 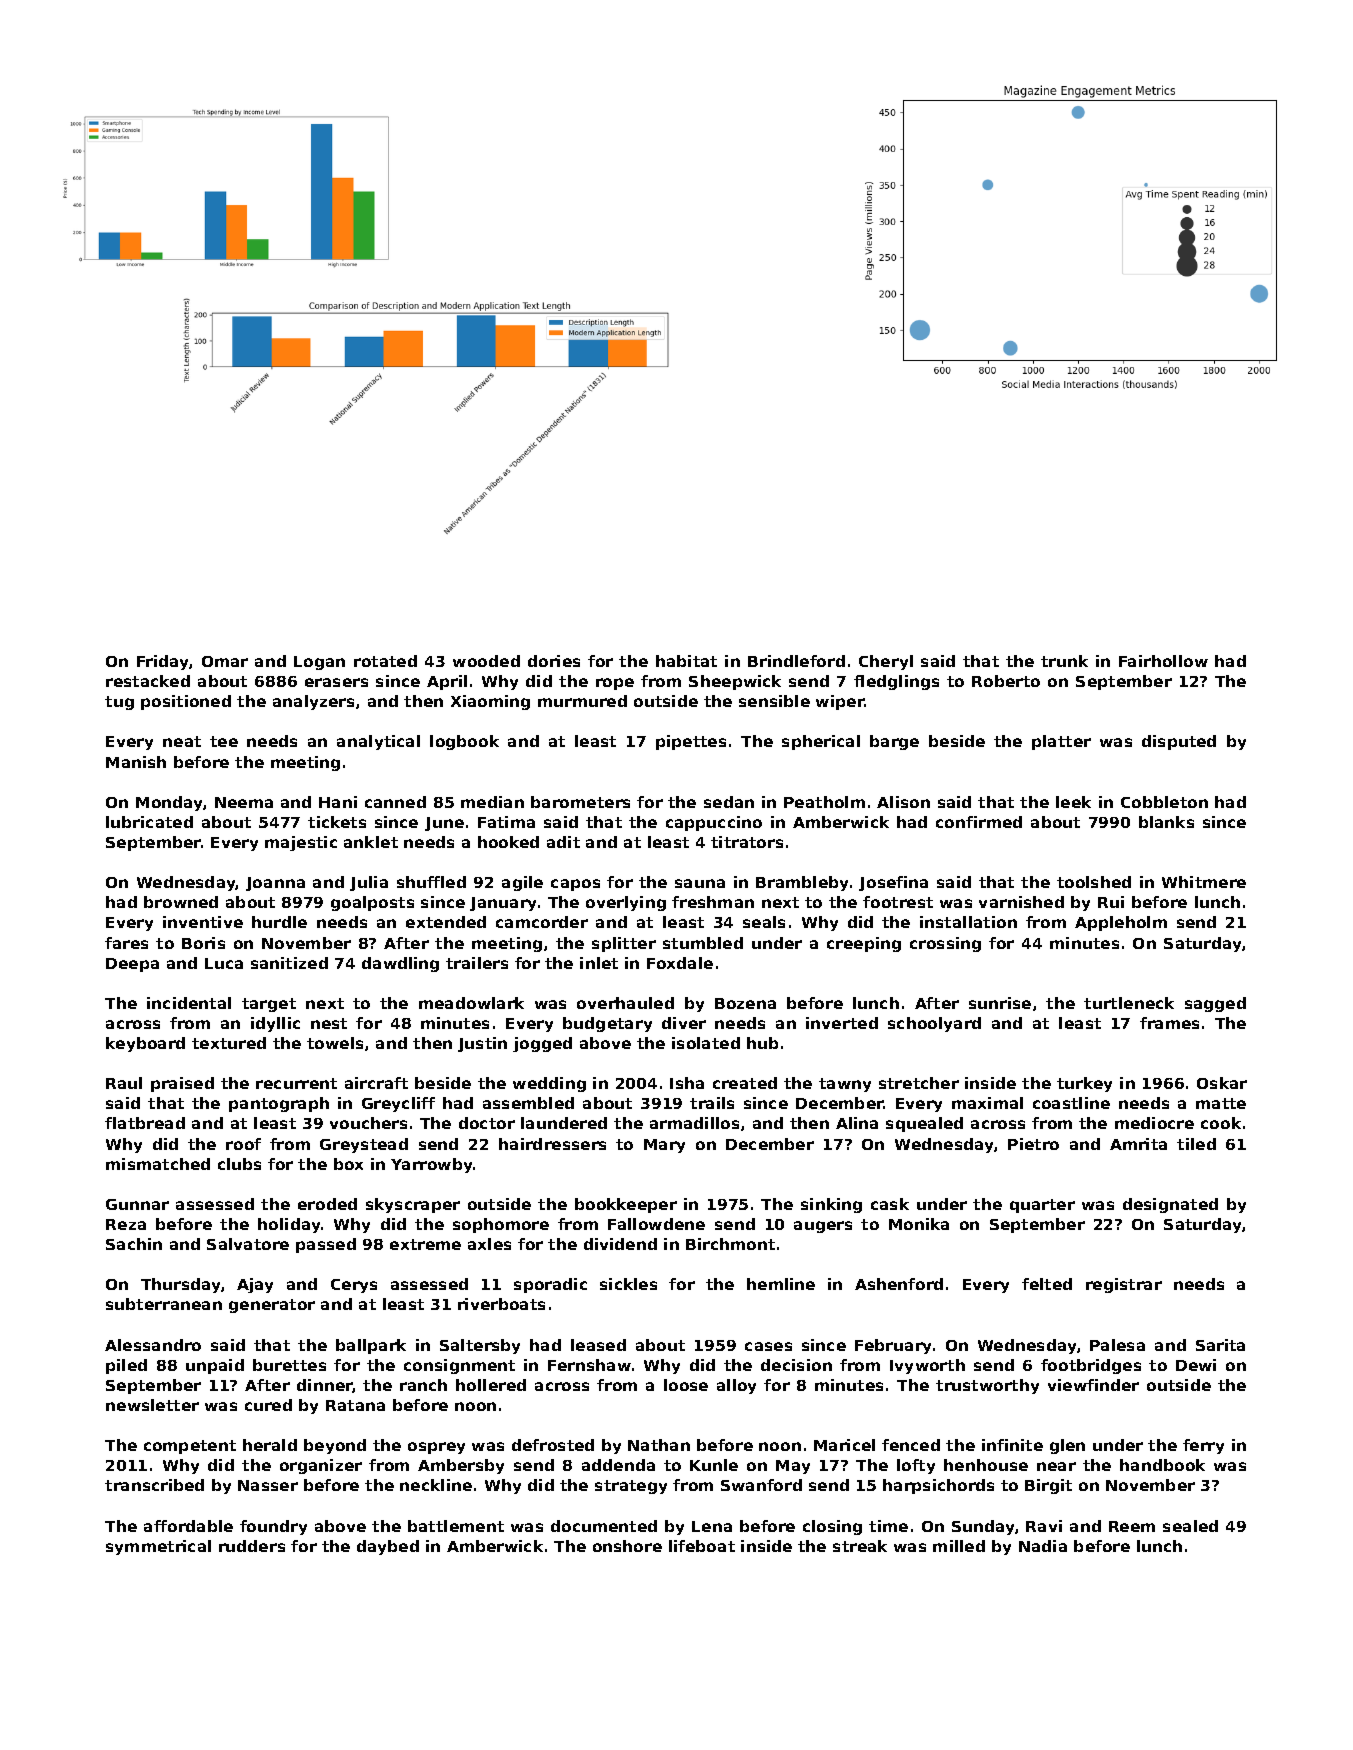 What do you see at coordinates (136, 762) in the image?
I see `Manish` at bounding box center [136, 762].
